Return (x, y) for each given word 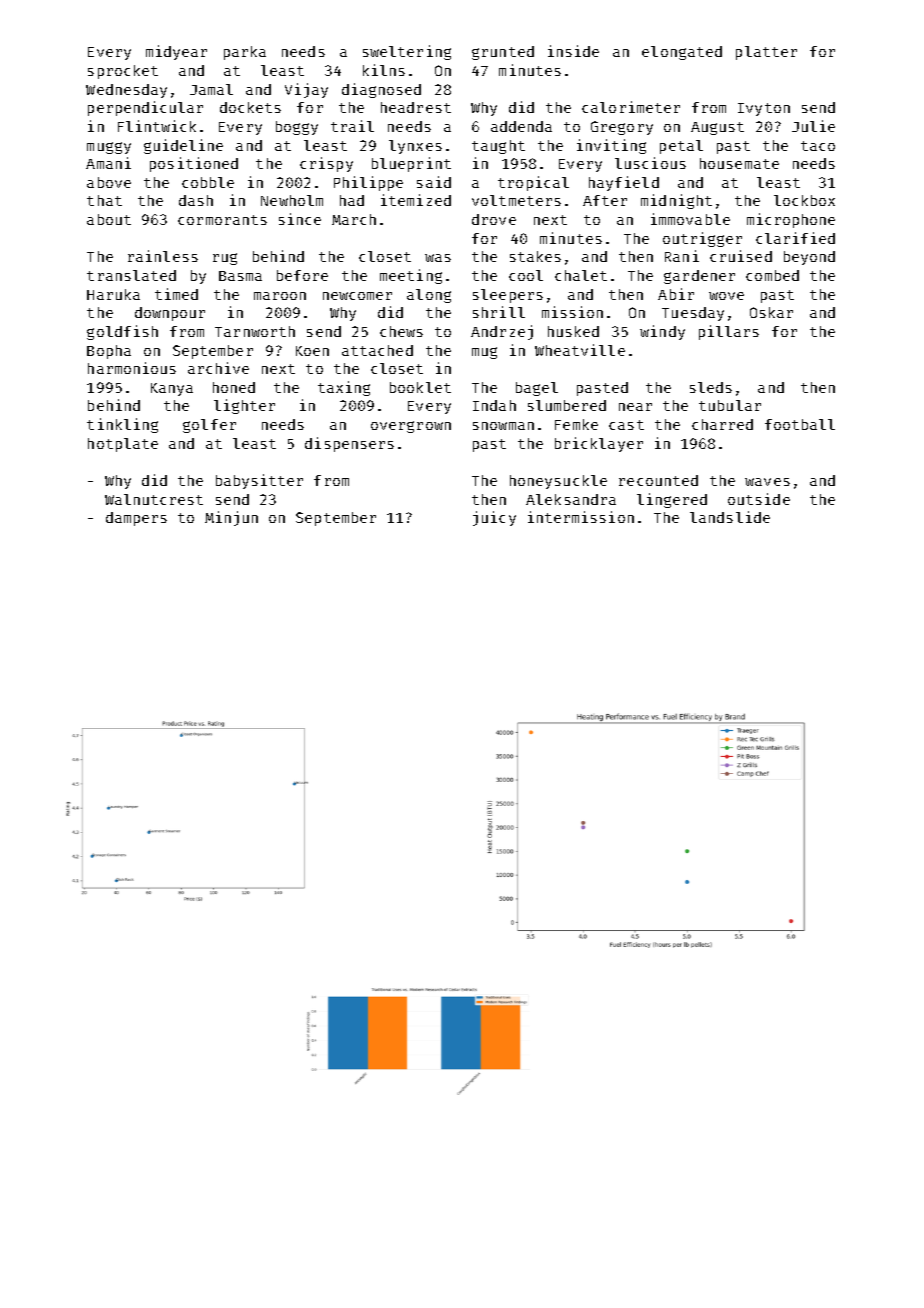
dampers (136, 519)
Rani (682, 256)
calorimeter (631, 107)
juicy (494, 518)
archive (218, 368)
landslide (730, 517)
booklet (420, 387)
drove (494, 219)
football (800, 424)
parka (245, 53)
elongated (682, 53)
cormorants (222, 220)
